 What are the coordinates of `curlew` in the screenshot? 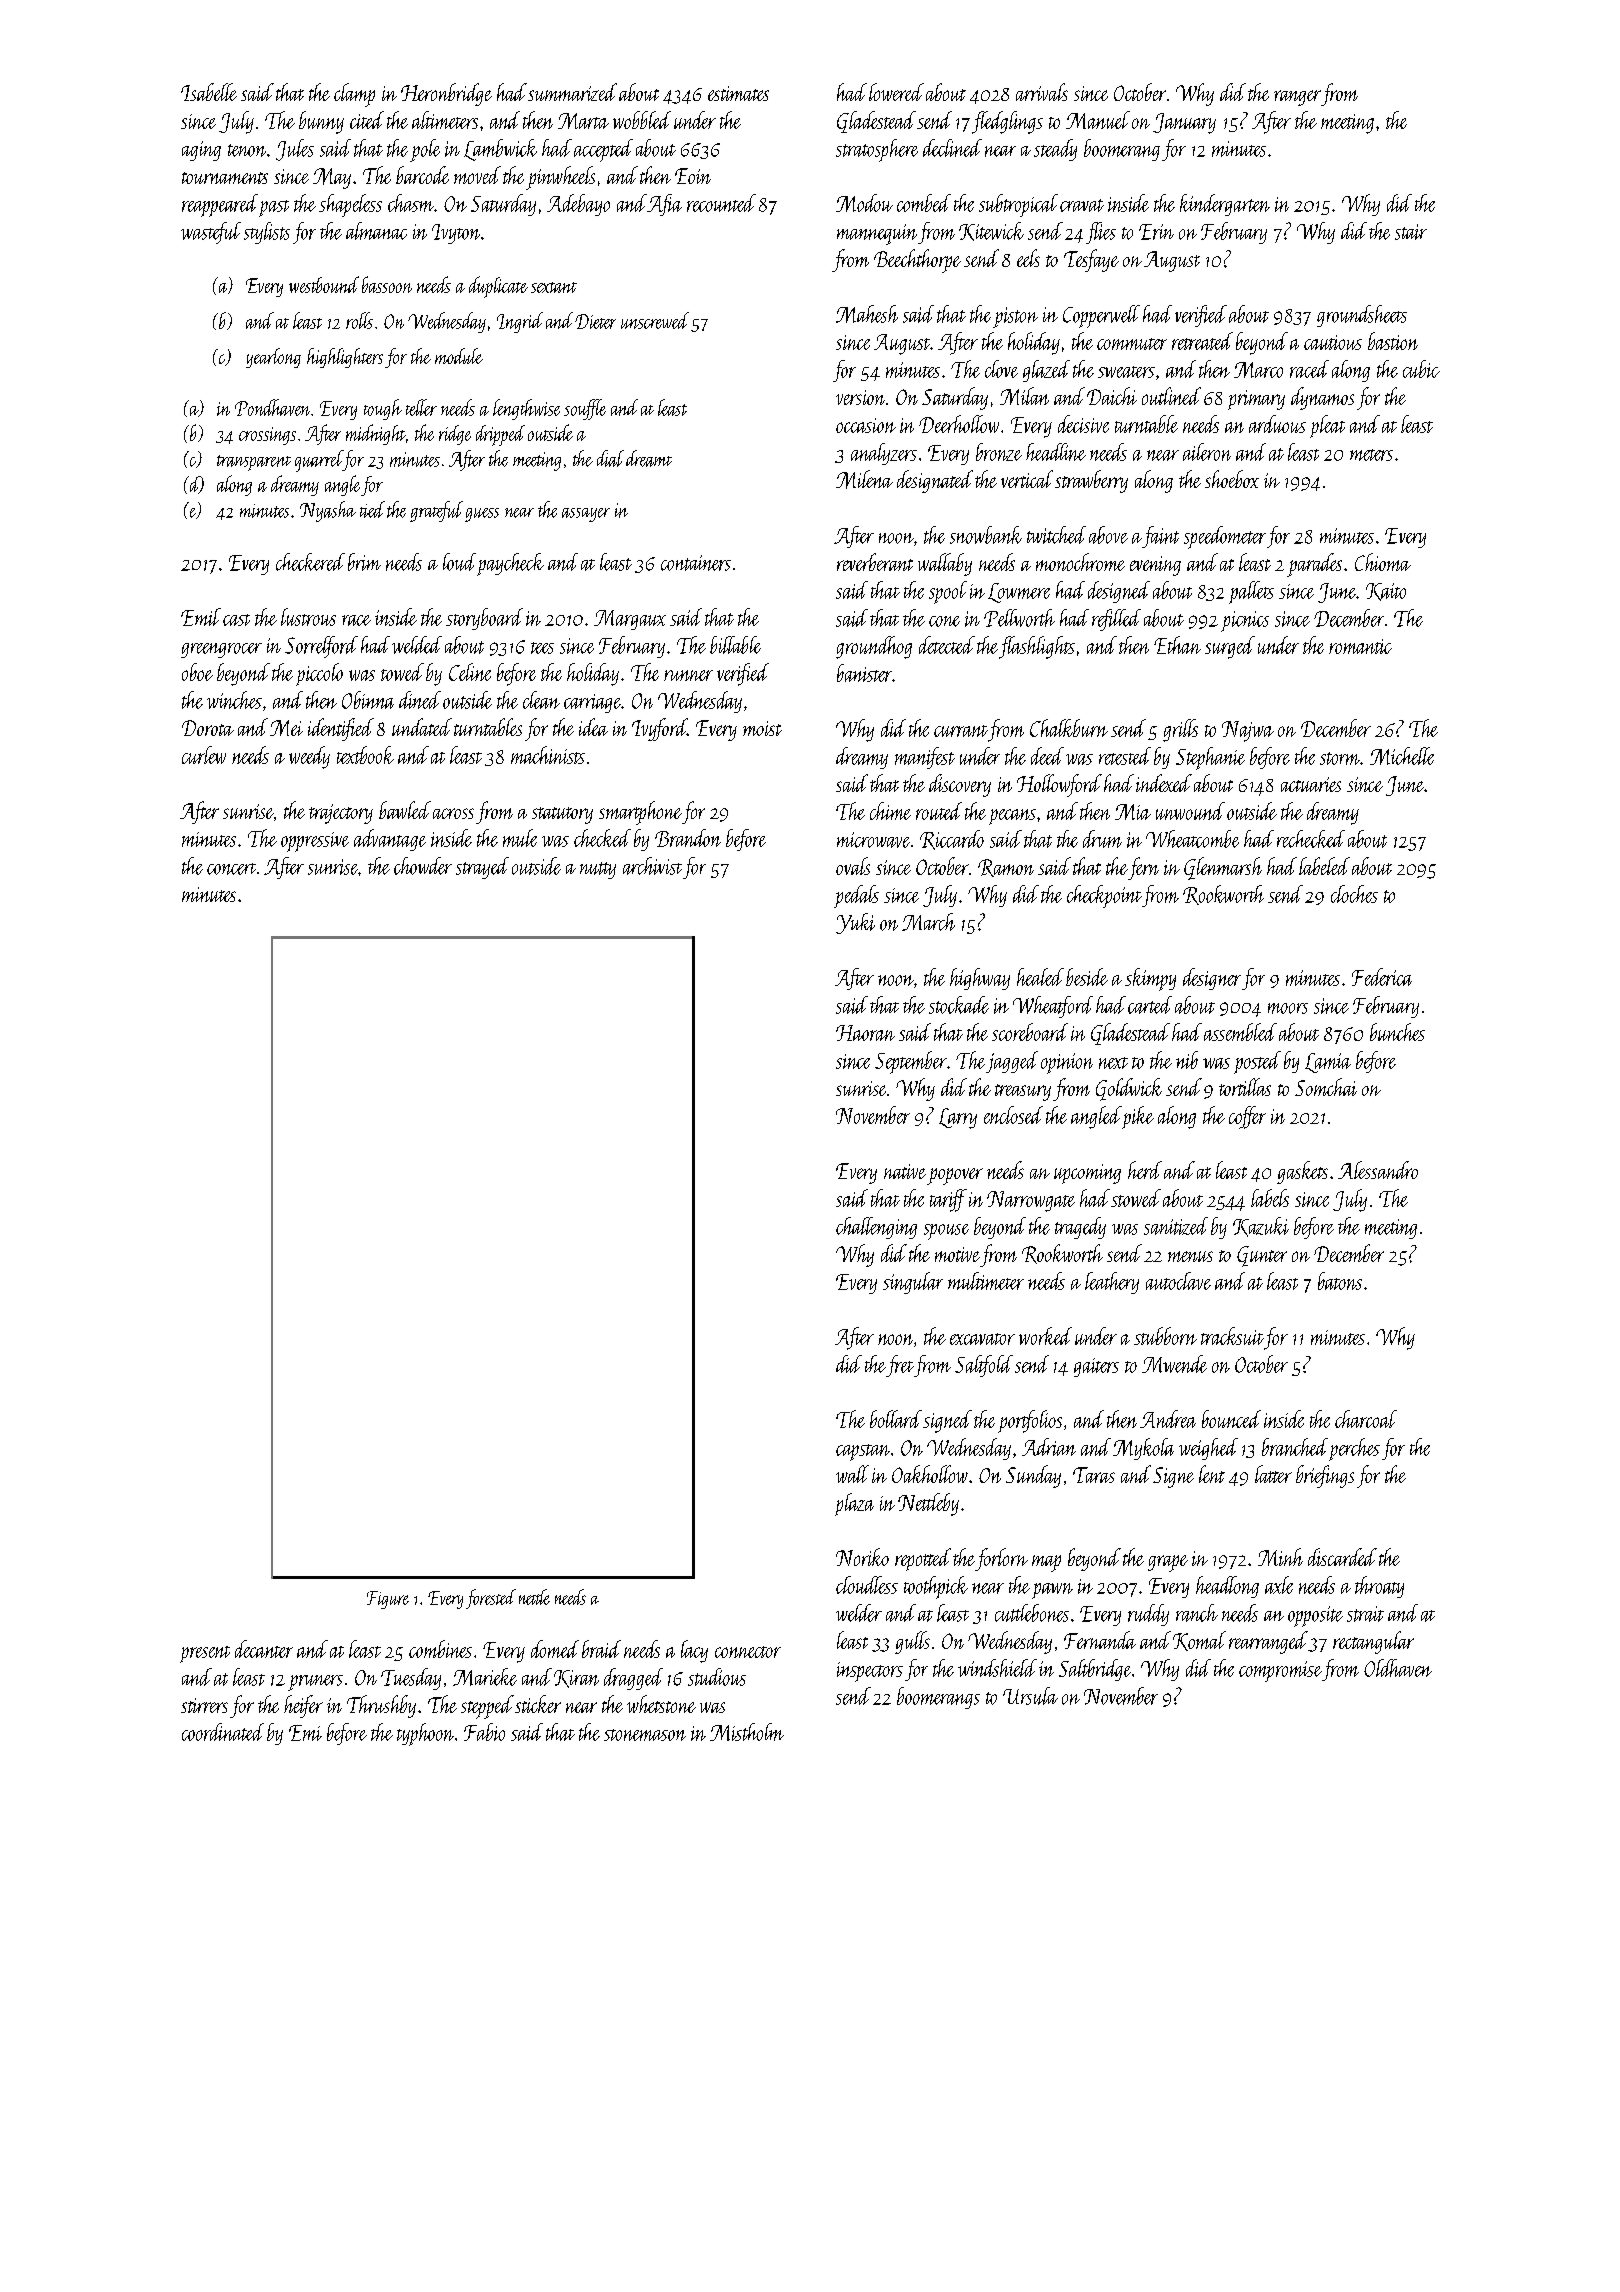 It's located at (204, 755).
